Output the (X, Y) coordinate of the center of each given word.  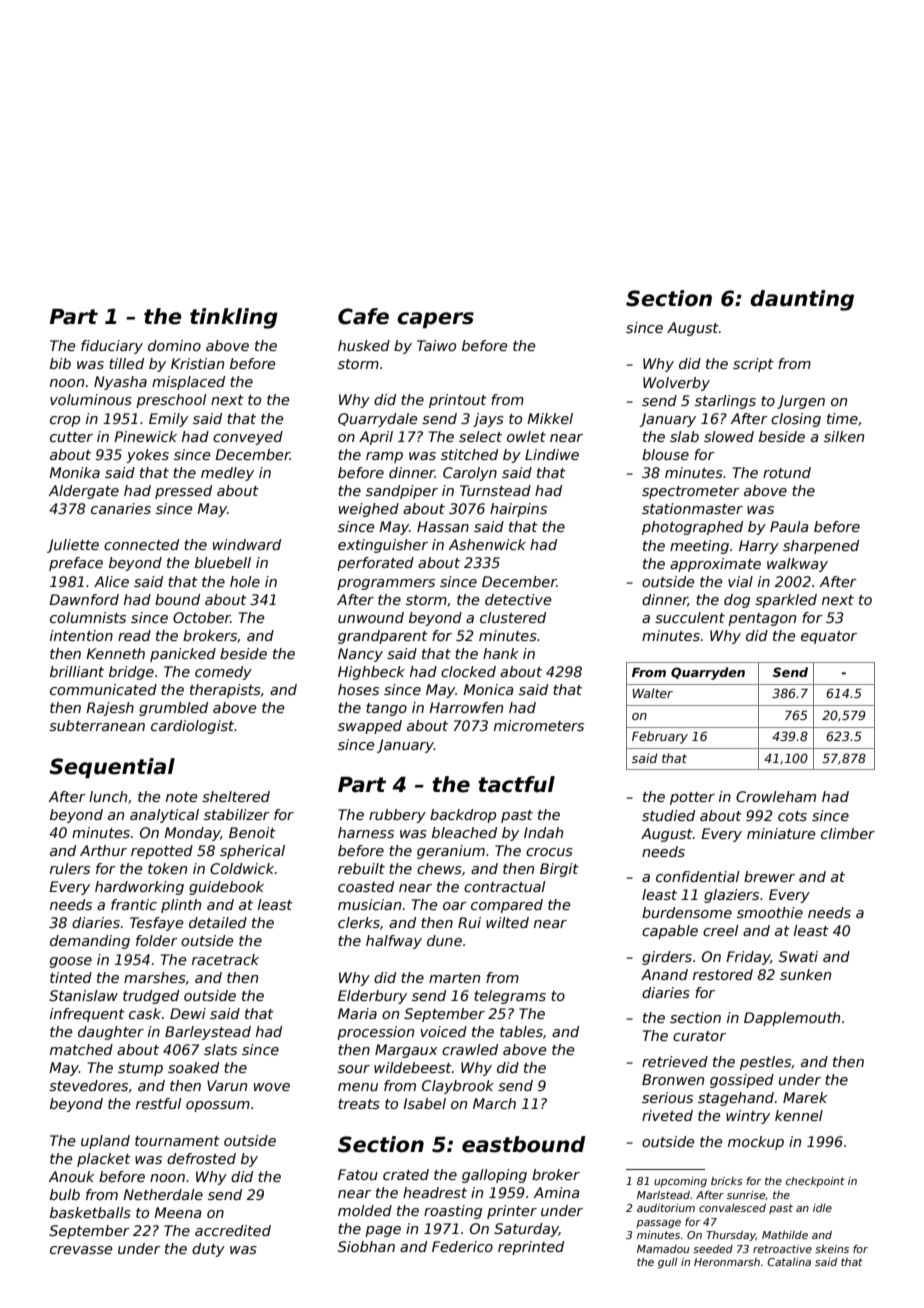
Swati (798, 956)
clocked (468, 671)
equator (829, 637)
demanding (90, 942)
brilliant (77, 671)
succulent (690, 617)
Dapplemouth (792, 1019)
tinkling (234, 318)
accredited (233, 1230)
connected (141, 544)
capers (435, 320)
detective (518, 599)
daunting (802, 300)
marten (454, 978)
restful (159, 1103)
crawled (470, 1049)
